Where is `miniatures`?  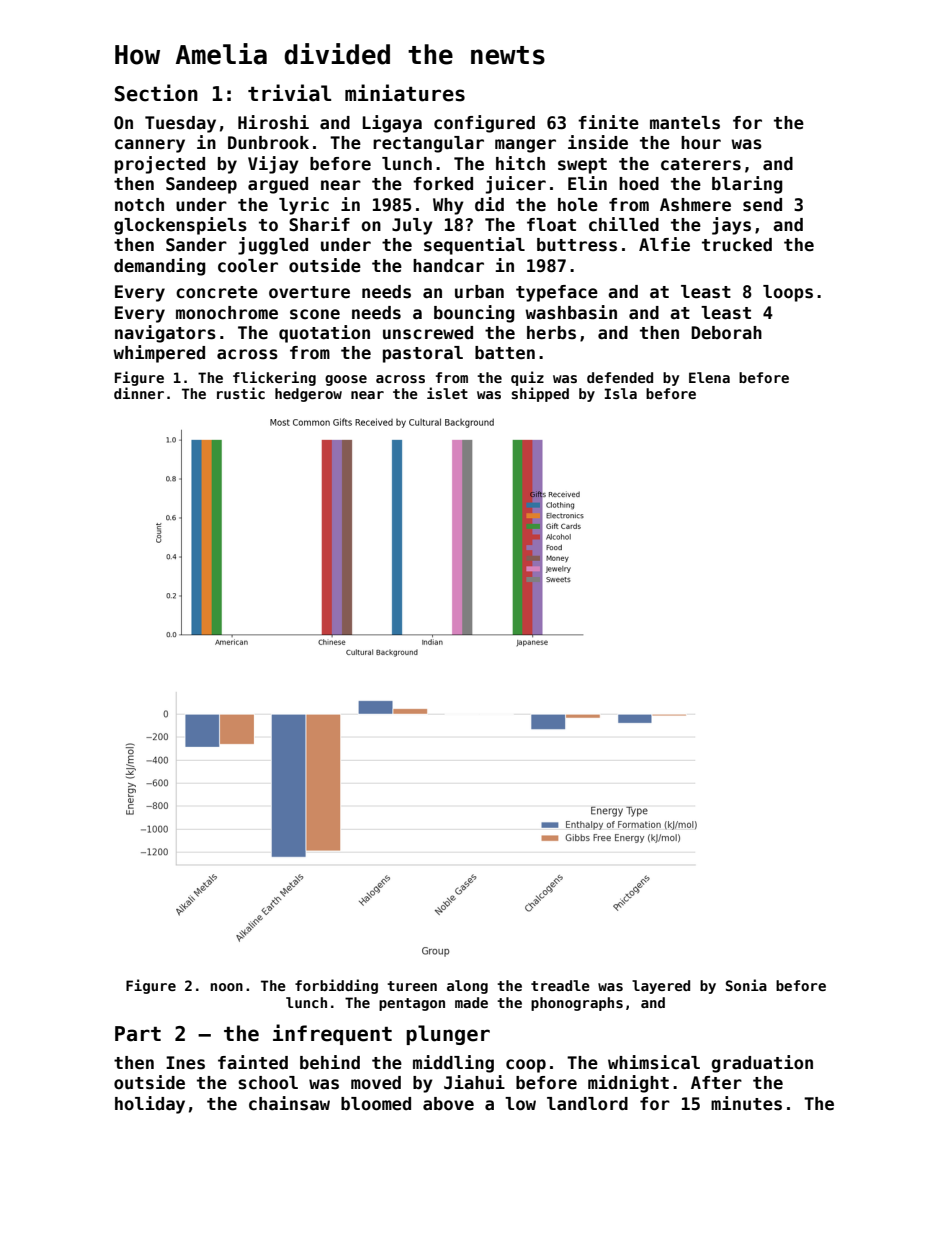 miniatures is located at coordinates (405, 93).
